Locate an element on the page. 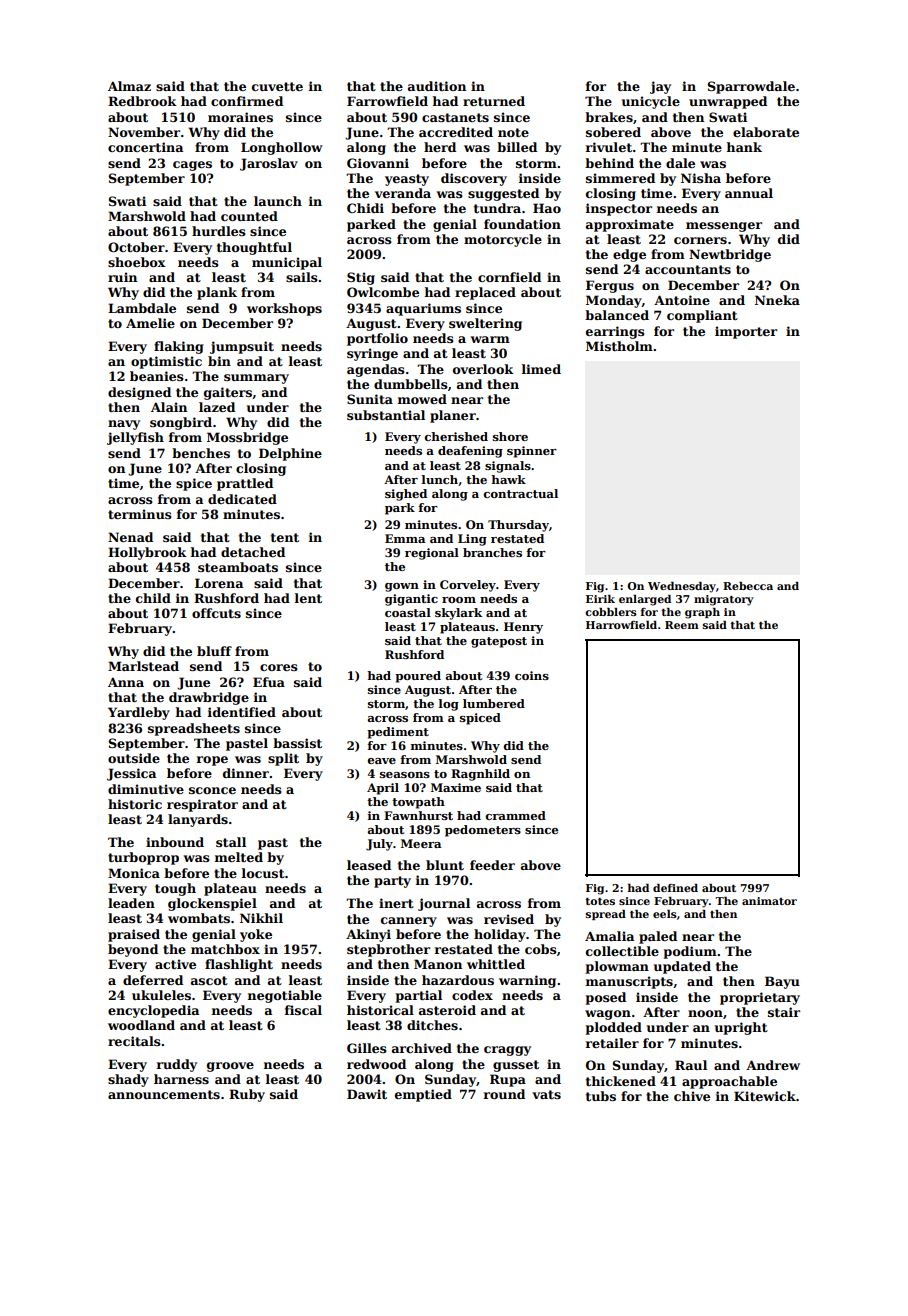 The width and height of the document is (908, 1316). lazed is located at coordinates (217, 407).
